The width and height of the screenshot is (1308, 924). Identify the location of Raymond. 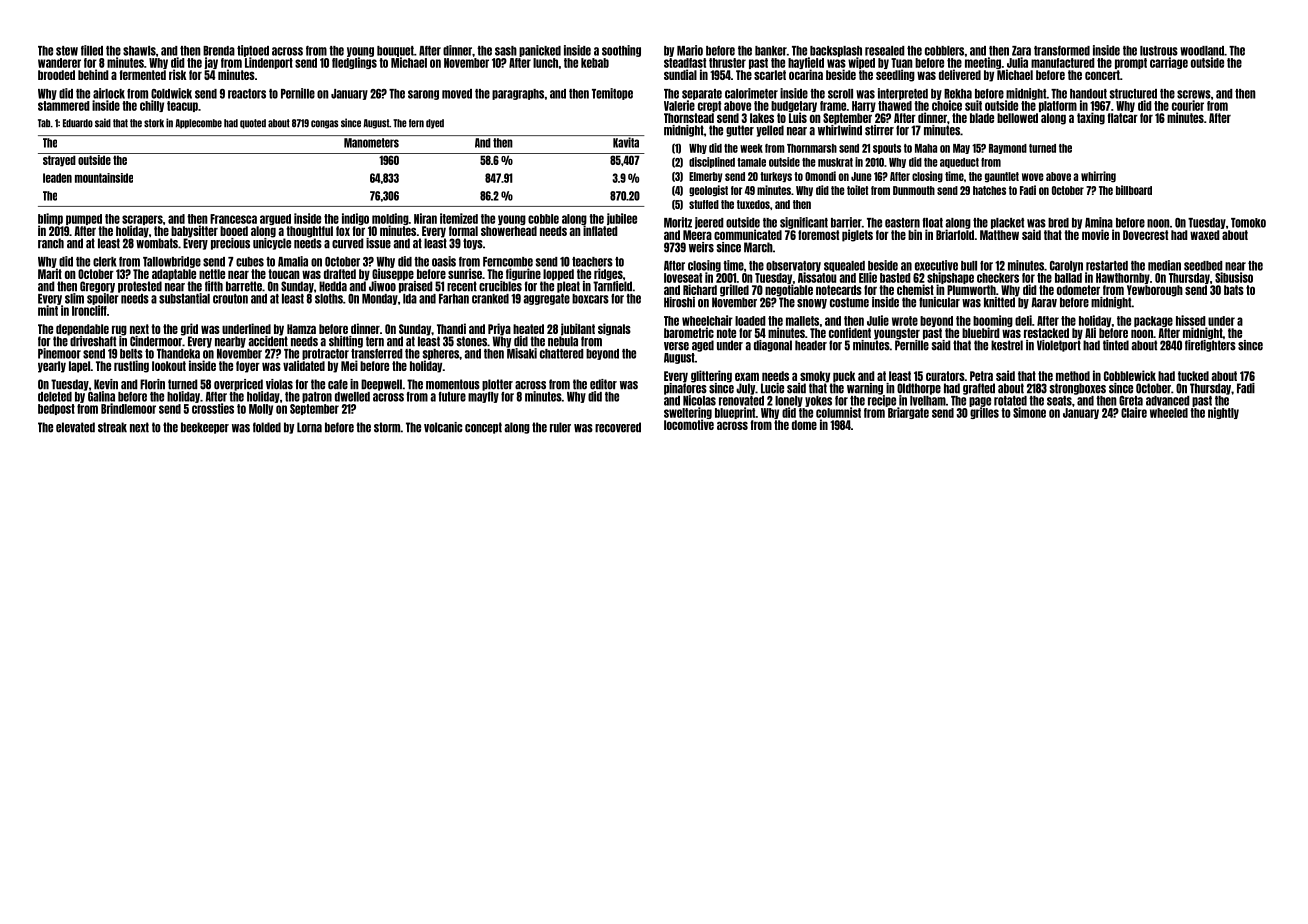
(1008, 149).
